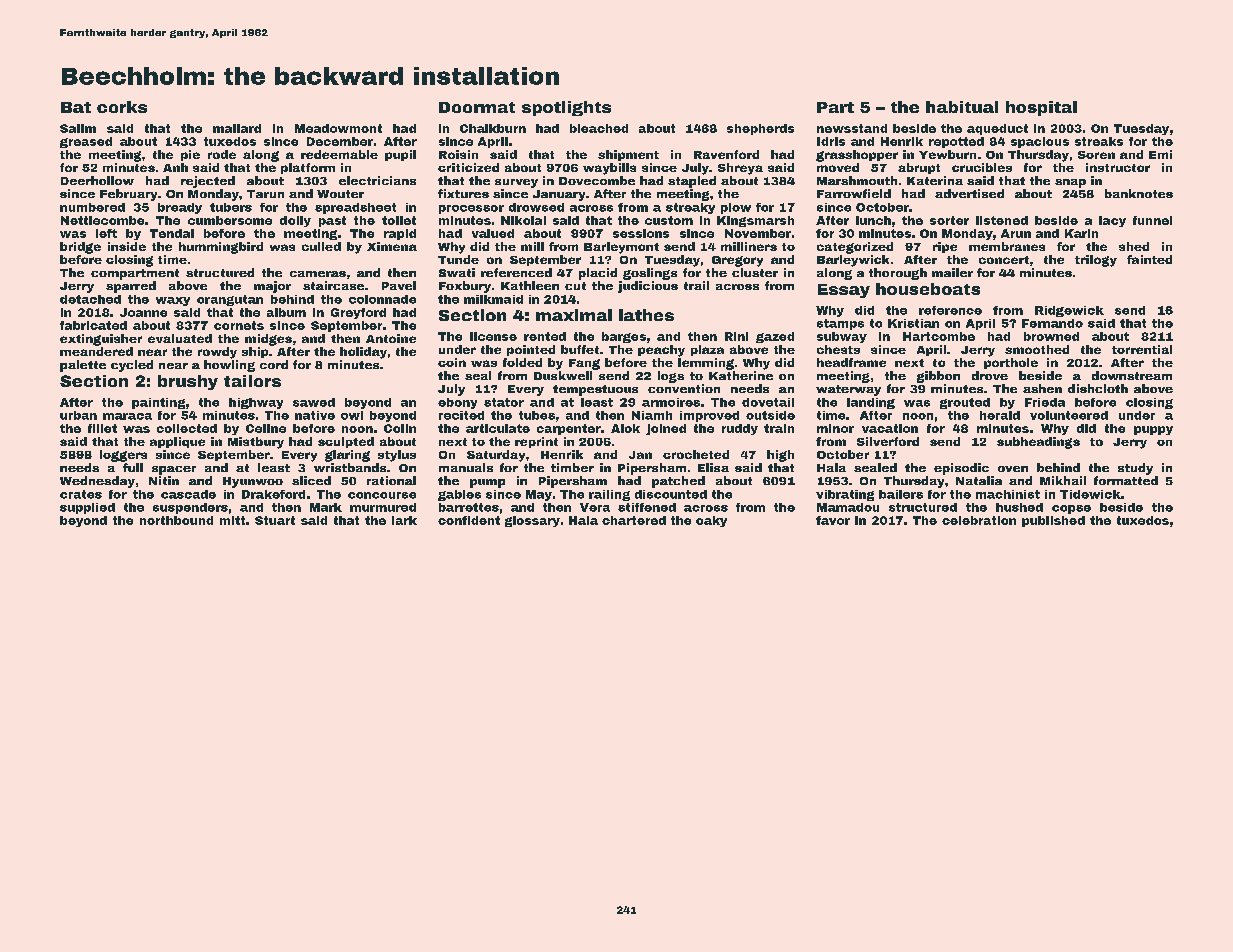 This screenshot has width=1233, height=952. Describe the element at coordinates (646, 315) in the screenshot. I see `lathes` at that location.
